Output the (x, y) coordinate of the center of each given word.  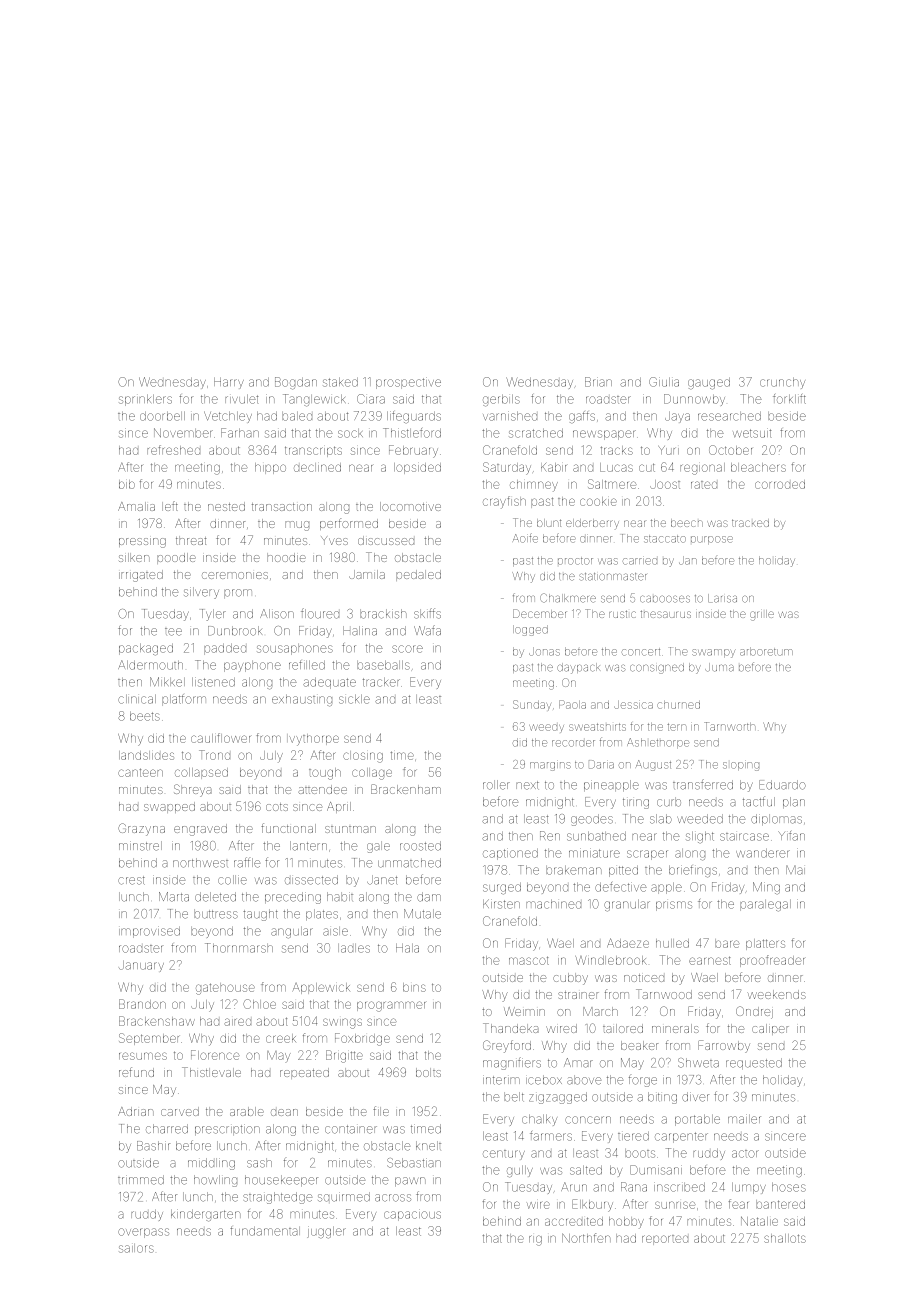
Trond (214, 755)
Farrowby (724, 1046)
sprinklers (145, 400)
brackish (383, 614)
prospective (408, 383)
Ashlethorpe (658, 743)
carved (180, 1111)
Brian (598, 382)
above (584, 1080)
